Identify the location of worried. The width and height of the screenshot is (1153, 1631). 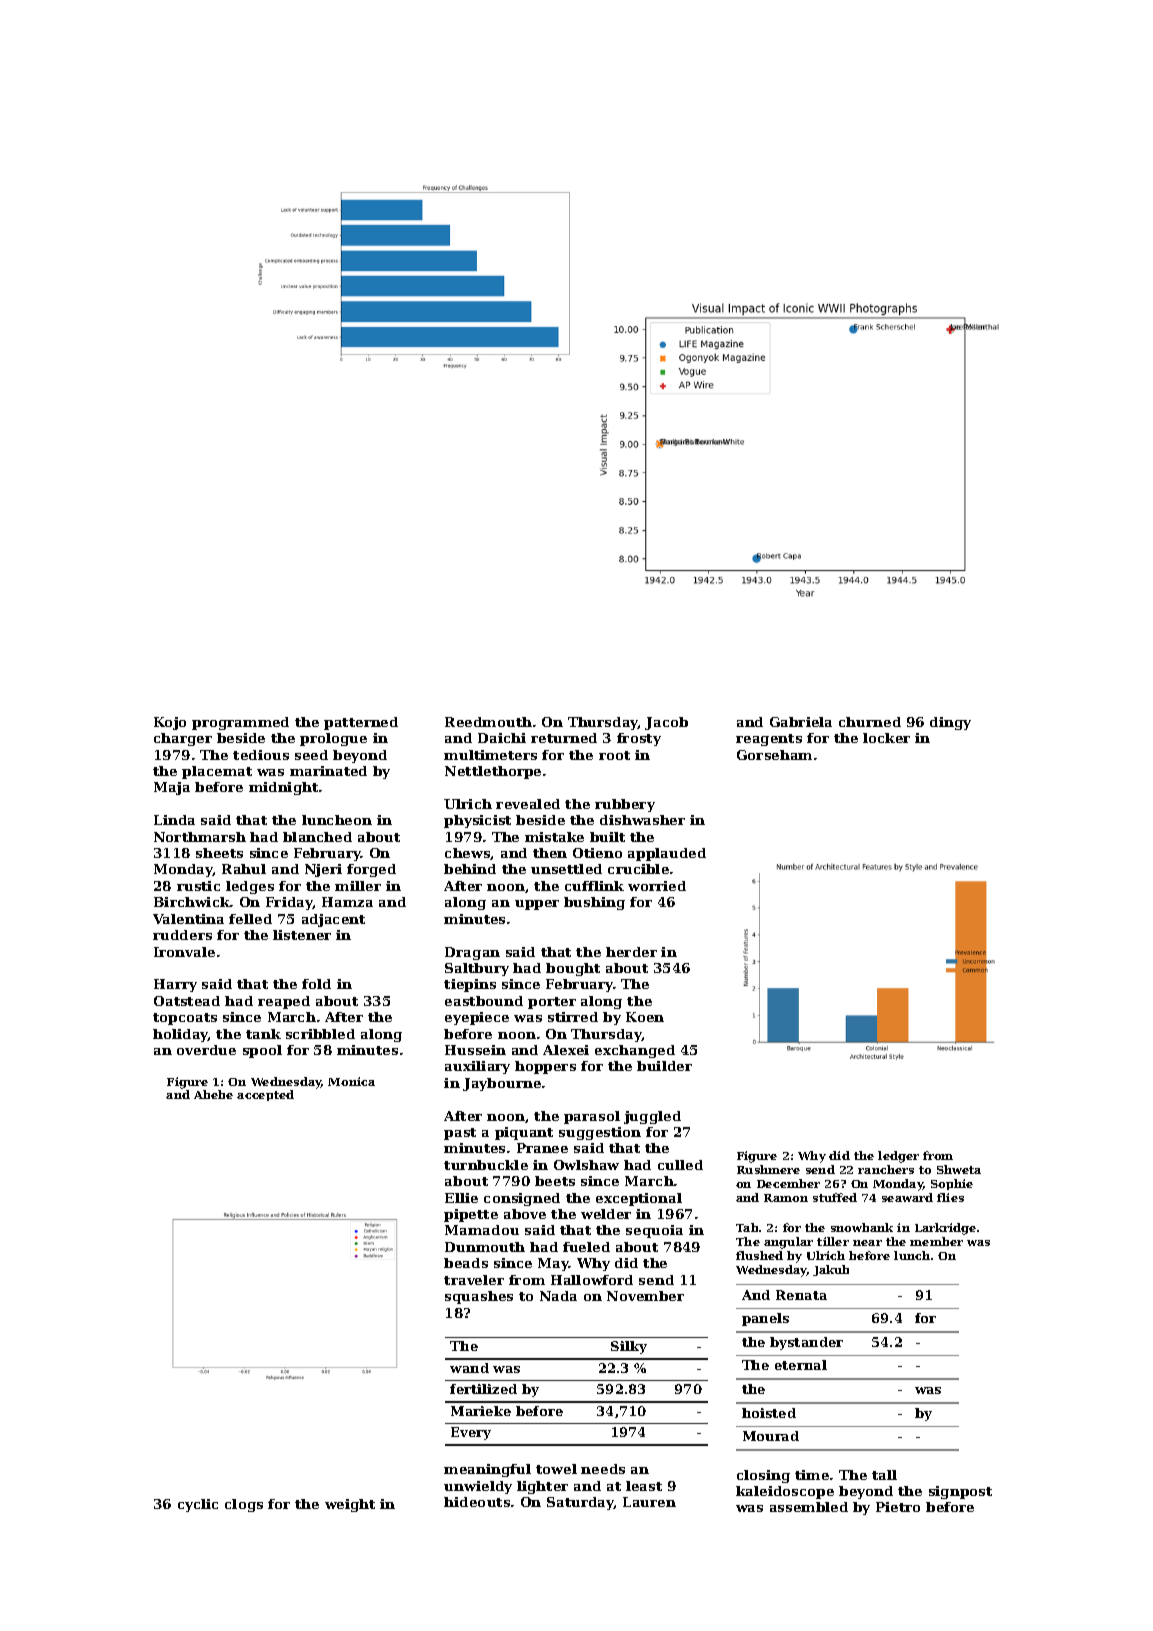
(657, 886).
